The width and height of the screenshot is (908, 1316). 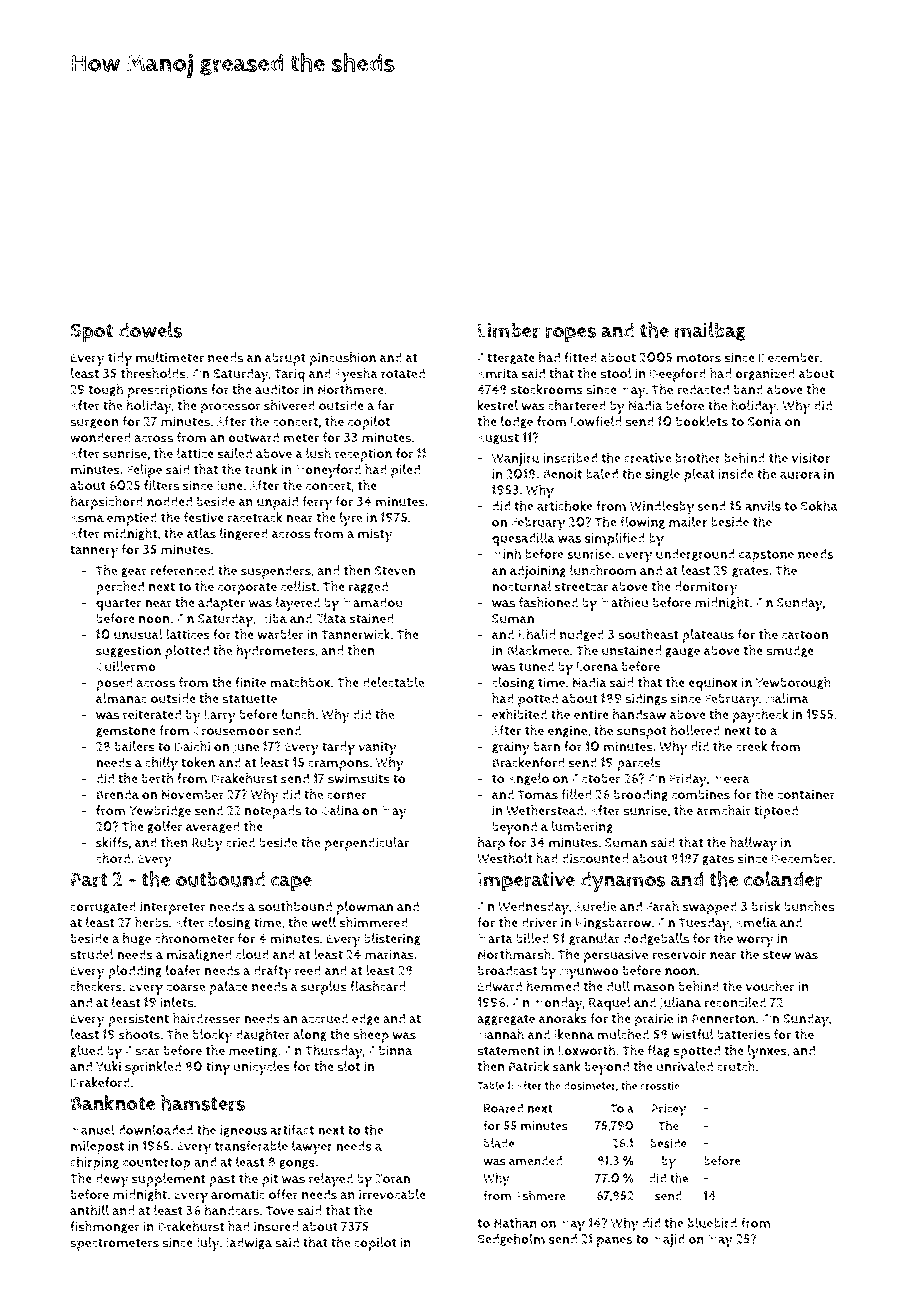 What do you see at coordinates (126, 666) in the screenshot?
I see `Guillermo` at bounding box center [126, 666].
